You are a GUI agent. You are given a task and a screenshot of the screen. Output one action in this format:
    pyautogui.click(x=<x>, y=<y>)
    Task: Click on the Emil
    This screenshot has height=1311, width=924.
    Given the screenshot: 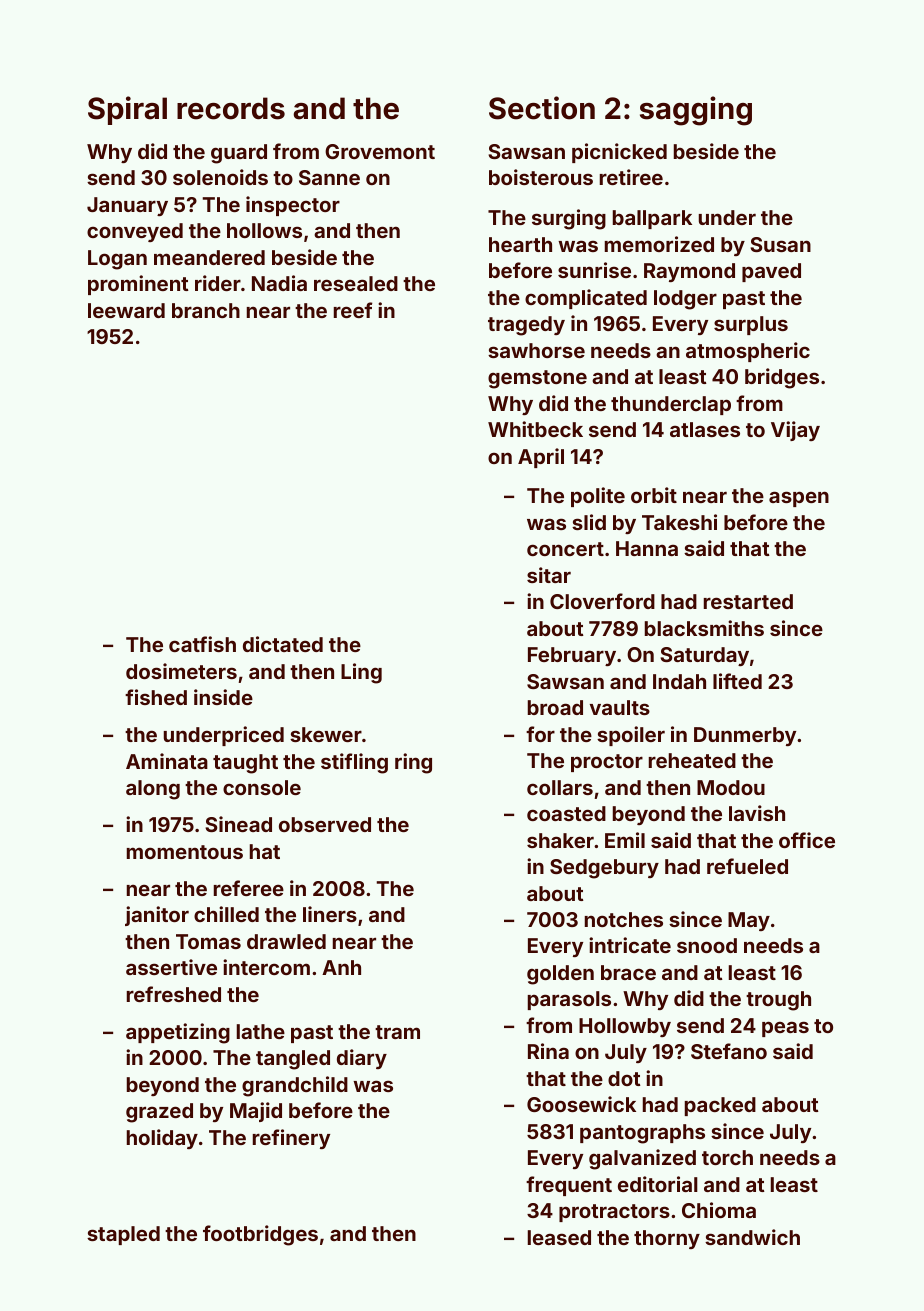 What is the action you would take?
    pyautogui.click(x=625, y=840)
